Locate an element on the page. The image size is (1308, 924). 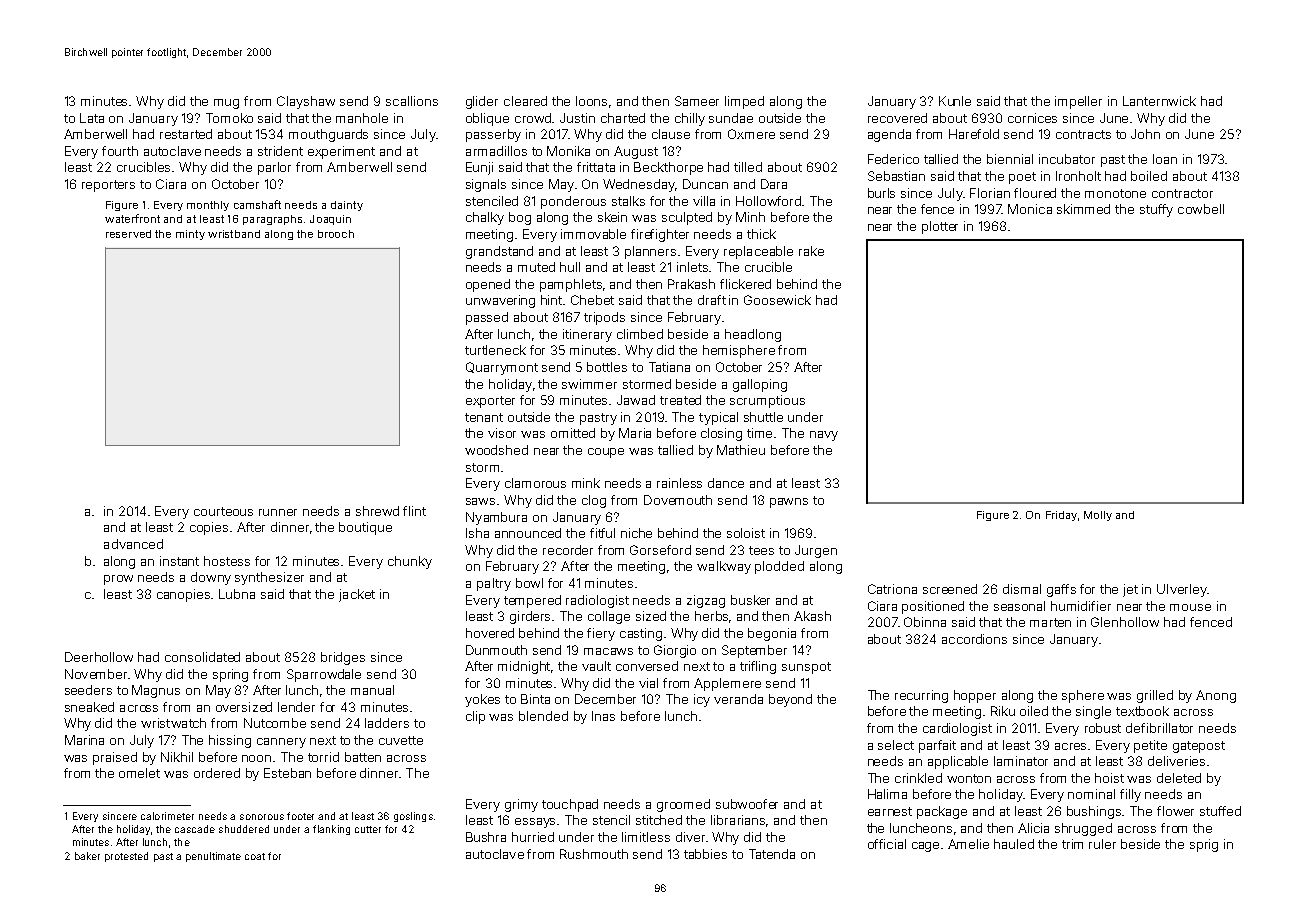
seasonal is located at coordinates (1019, 606).
